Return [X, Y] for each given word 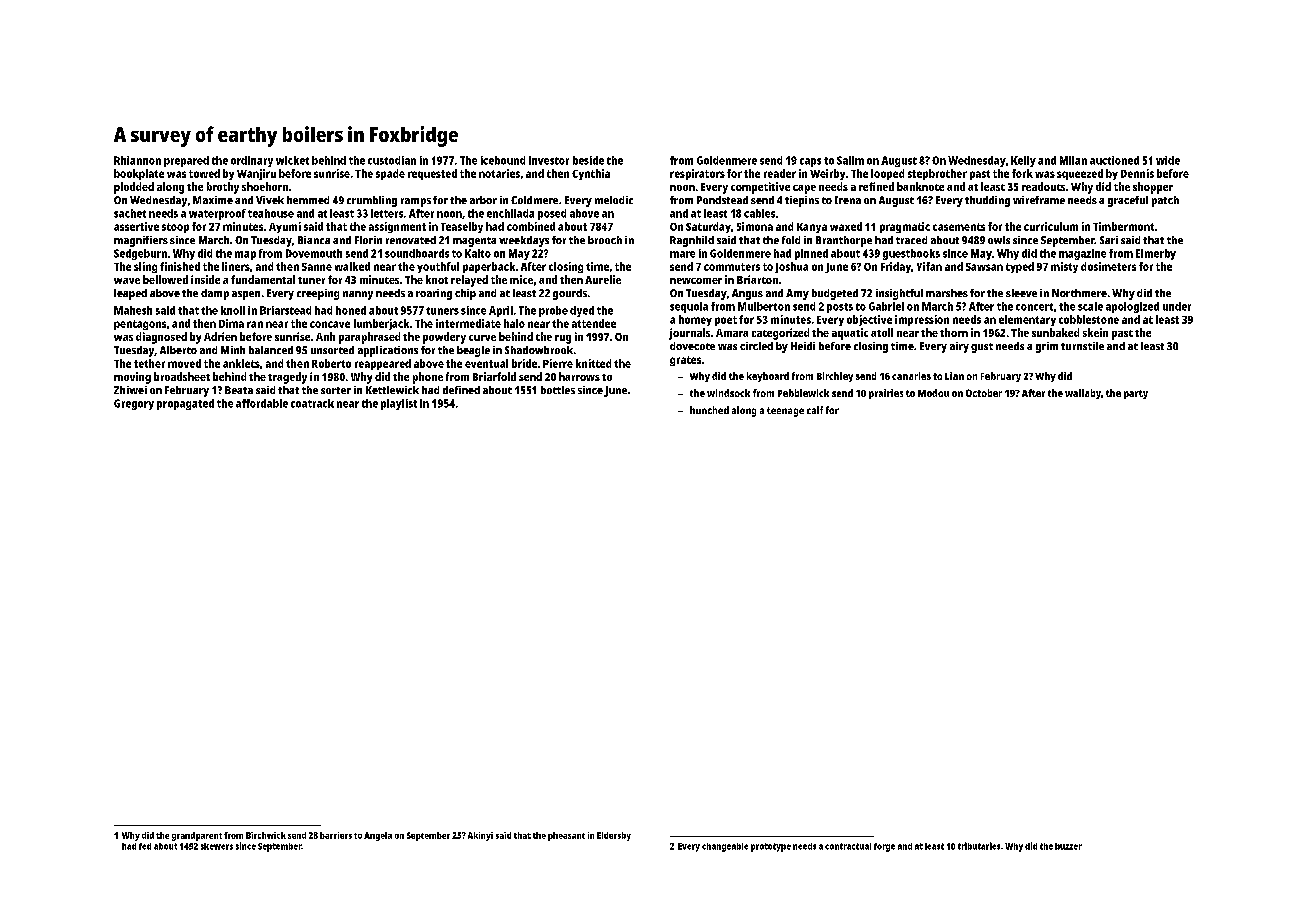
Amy [797, 294]
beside [588, 160]
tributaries [979, 846]
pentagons [140, 325]
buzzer [1068, 846]
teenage [785, 412]
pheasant [566, 836]
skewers [217, 846]
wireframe [1039, 200]
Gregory [134, 404]
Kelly [1023, 161]
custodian [392, 160]
